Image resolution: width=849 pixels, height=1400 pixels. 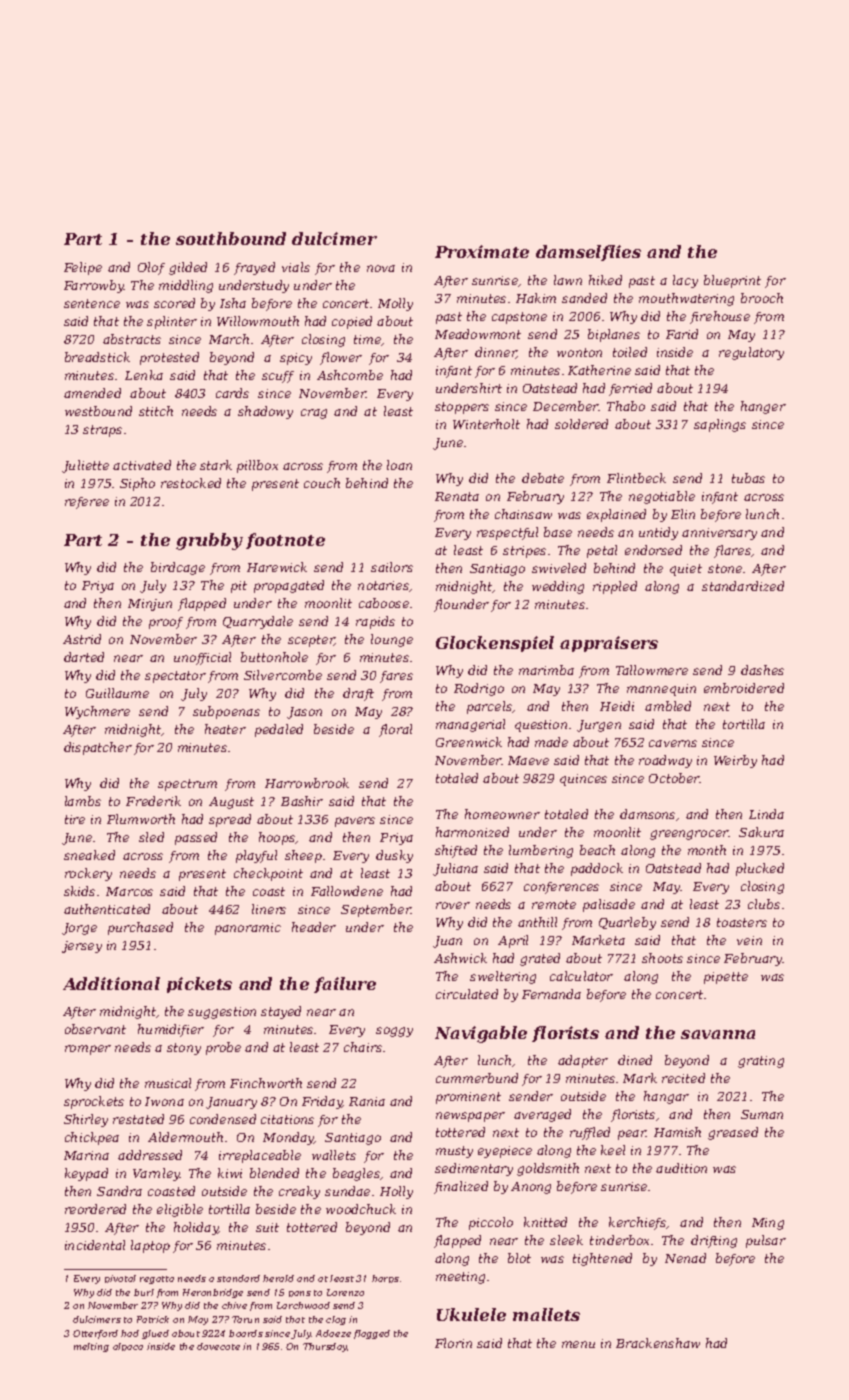 I want to click on Ashcombe, so click(x=350, y=375).
